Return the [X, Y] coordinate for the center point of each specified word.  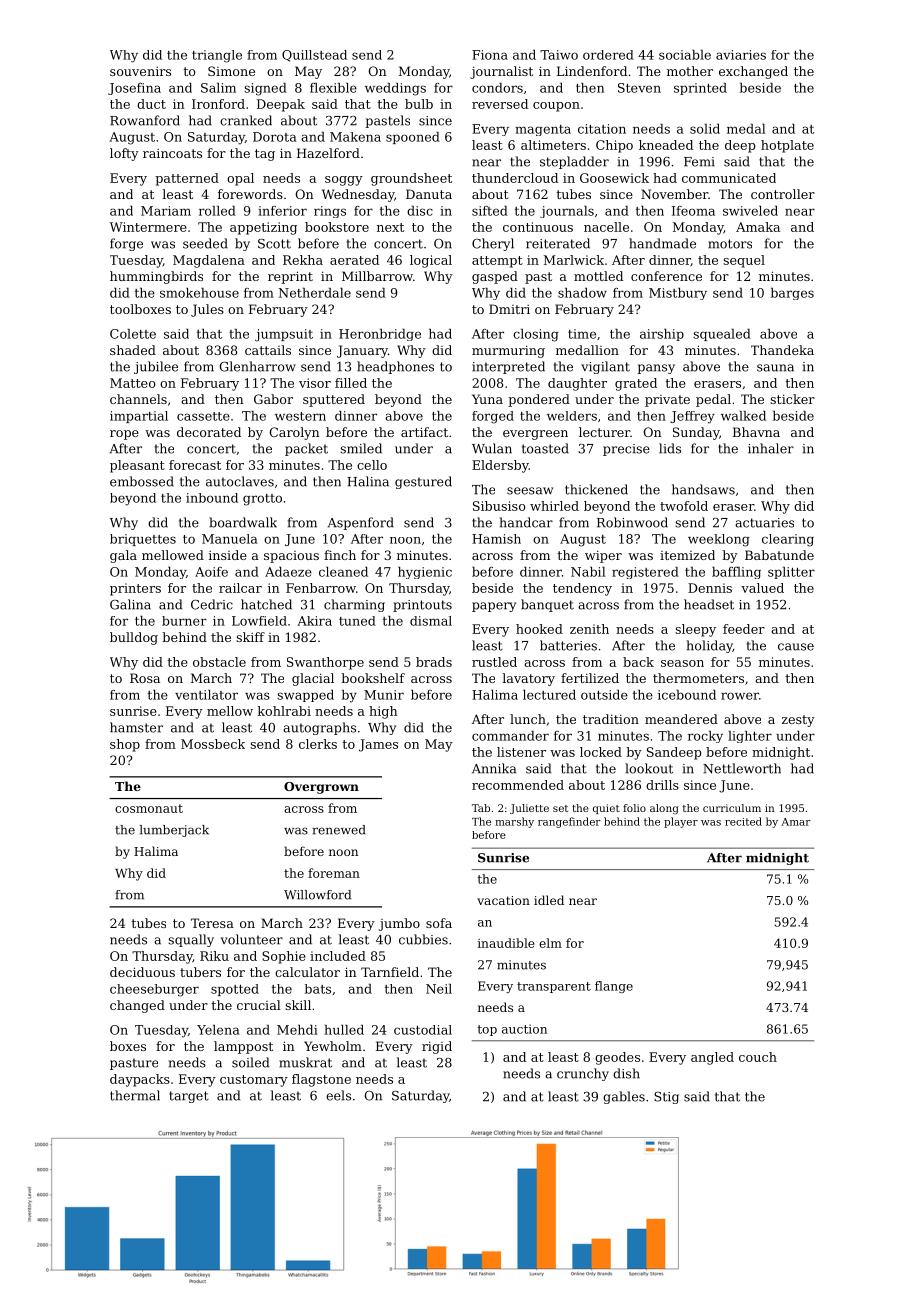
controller [783, 194]
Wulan [492, 448]
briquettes [143, 540]
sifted [490, 211]
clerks [318, 744]
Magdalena [209, 261]
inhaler [771, 448]
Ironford [218, 104]
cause [796, 647]
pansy [656, 369]
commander [510, 736]
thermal [135, 1095]
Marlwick [574, 260]
